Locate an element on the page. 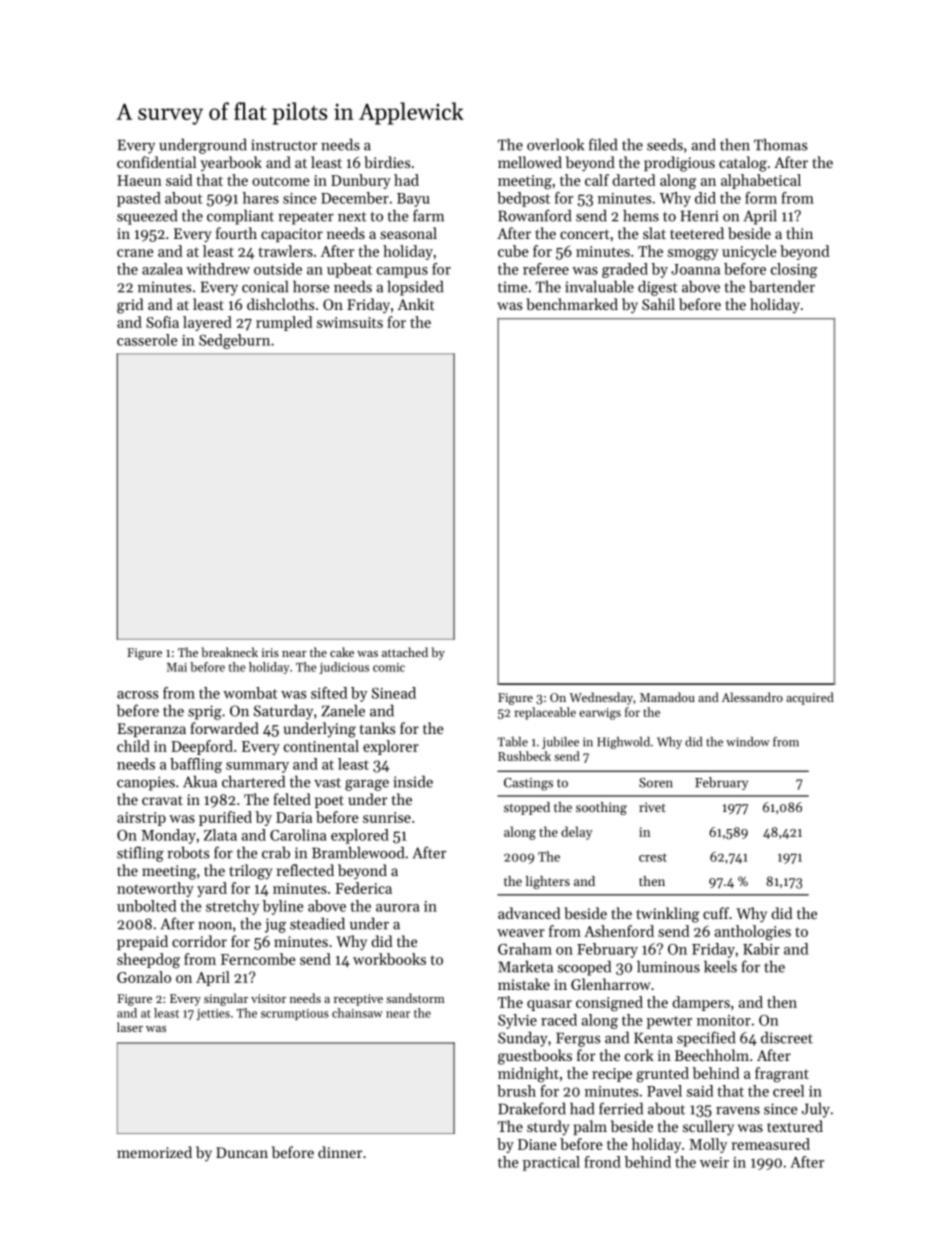 The height and width of the image is (1233, 952). Mamadou is located at coordinates (667, 697).
